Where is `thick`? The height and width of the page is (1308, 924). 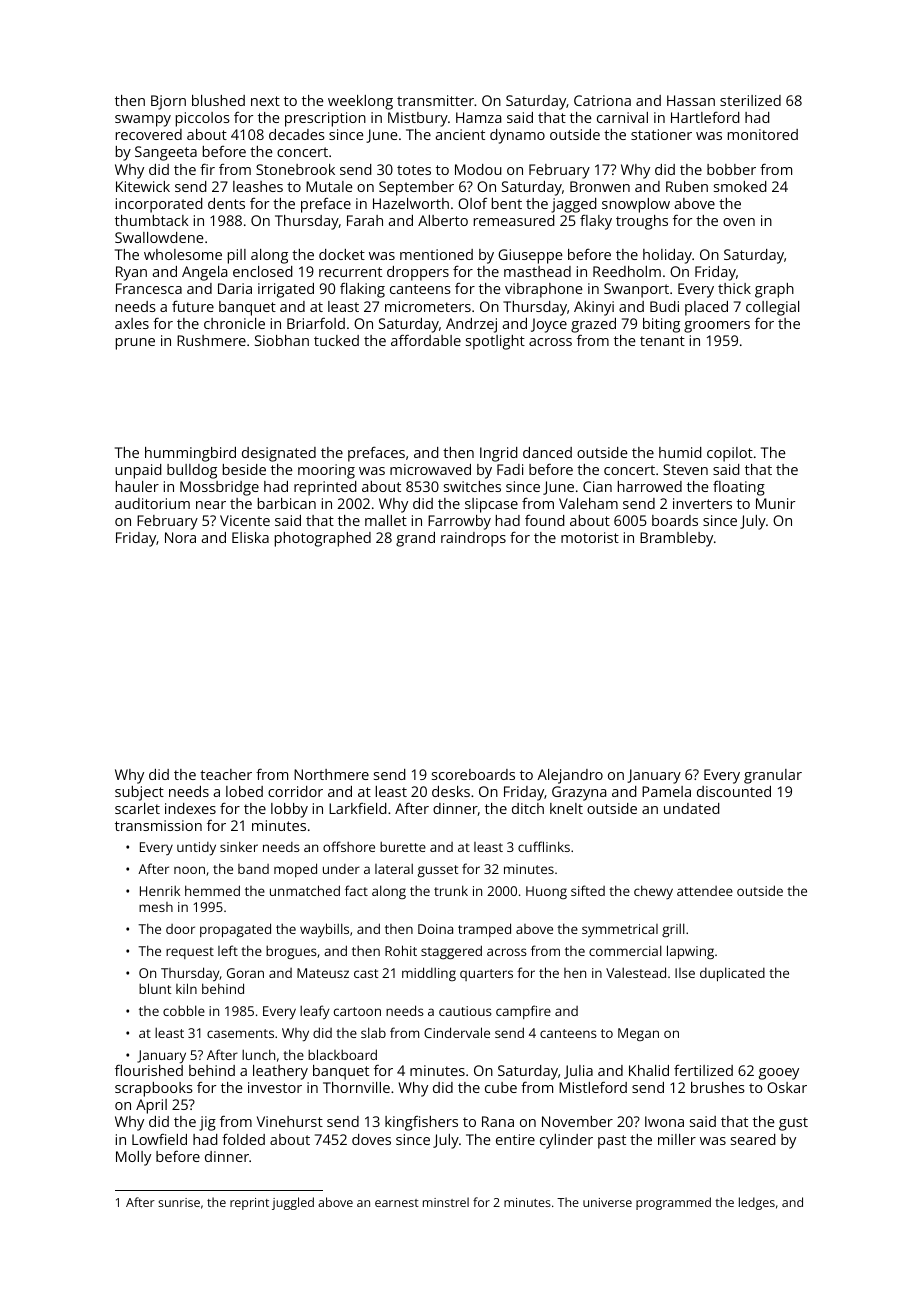 thick is located at coordinates (734, 288).
